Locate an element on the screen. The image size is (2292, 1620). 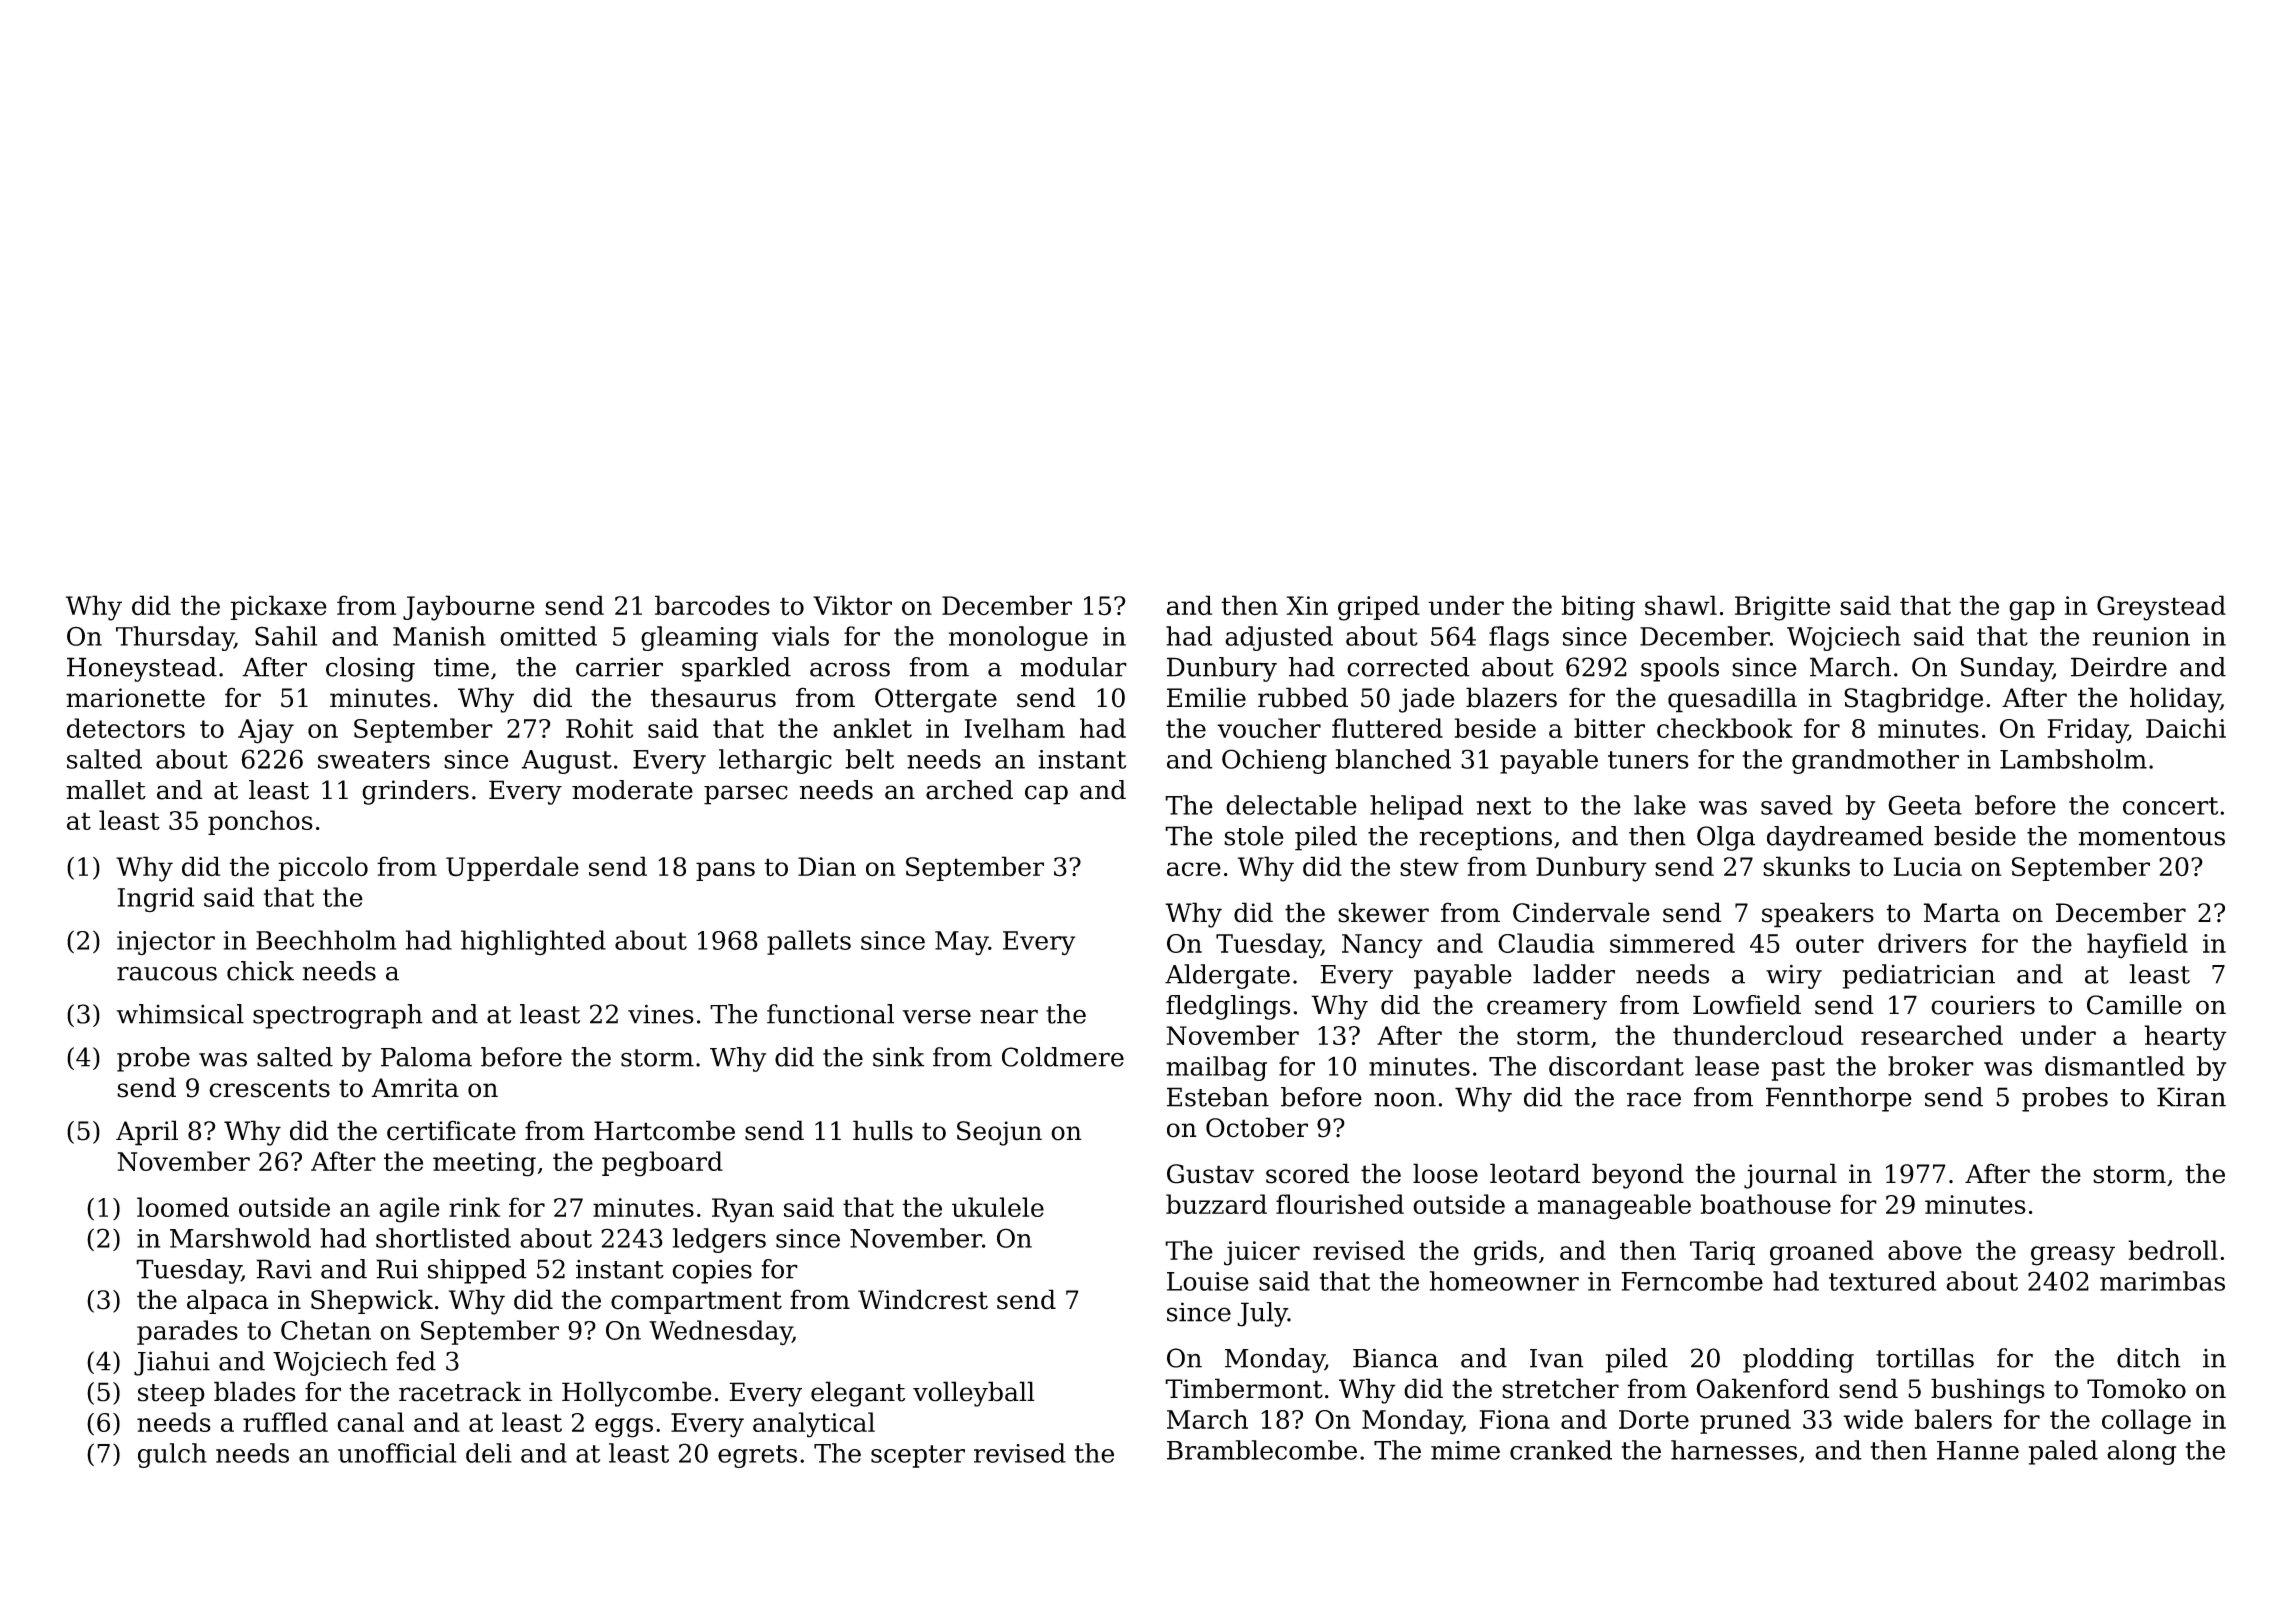
flourished is located at coordinates (1340, 1204).
